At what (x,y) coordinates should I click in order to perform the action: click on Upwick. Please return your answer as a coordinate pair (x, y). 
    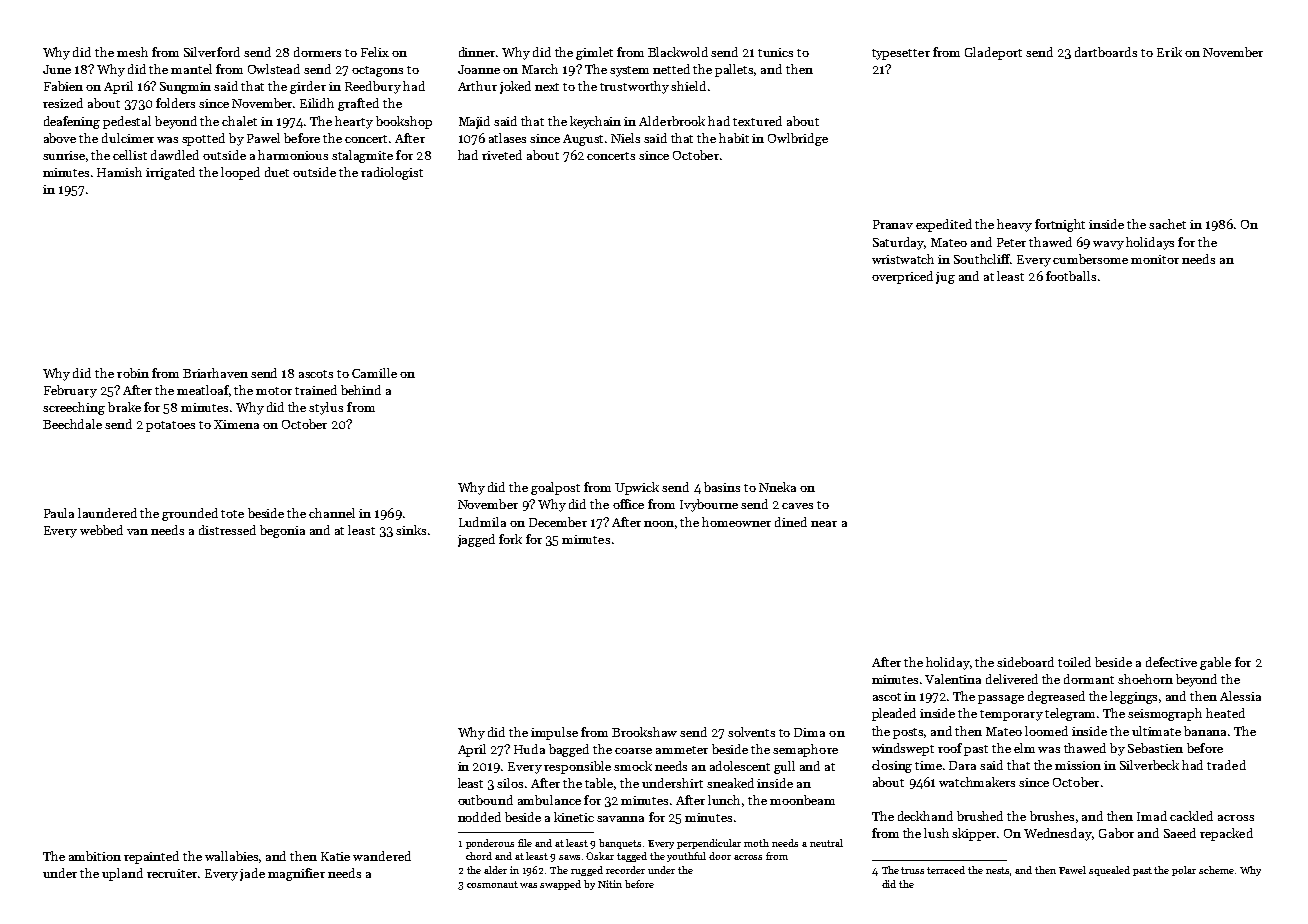
    Looking at the image, I should click on (637, 488).
